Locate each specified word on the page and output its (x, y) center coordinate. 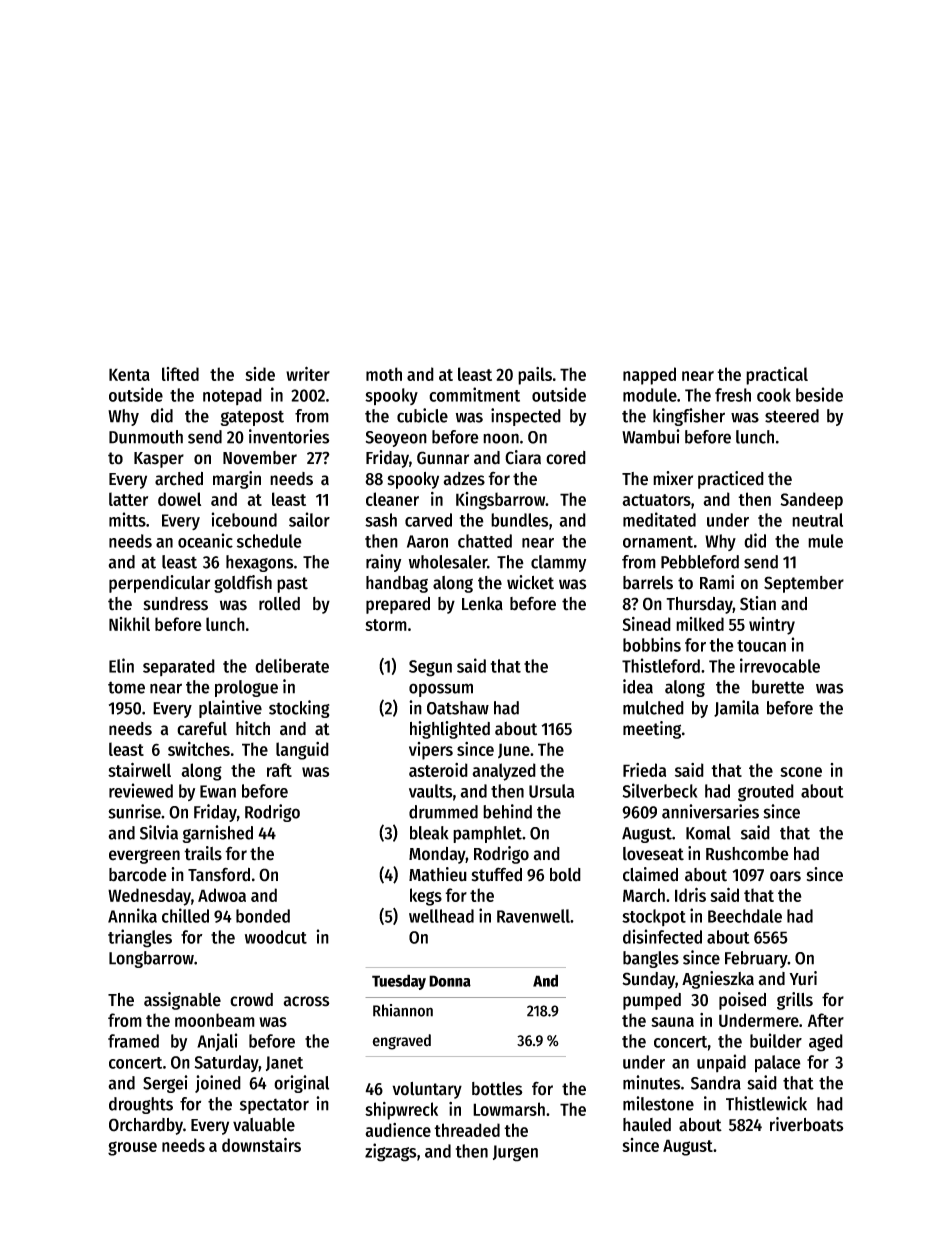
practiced (731, 480)
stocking (299, 709)
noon (501, 438)
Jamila (736, 708)
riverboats (807, 1124)
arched (179, 479)
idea (638, 686)
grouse (132, 1148)
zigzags (390, 1152)
